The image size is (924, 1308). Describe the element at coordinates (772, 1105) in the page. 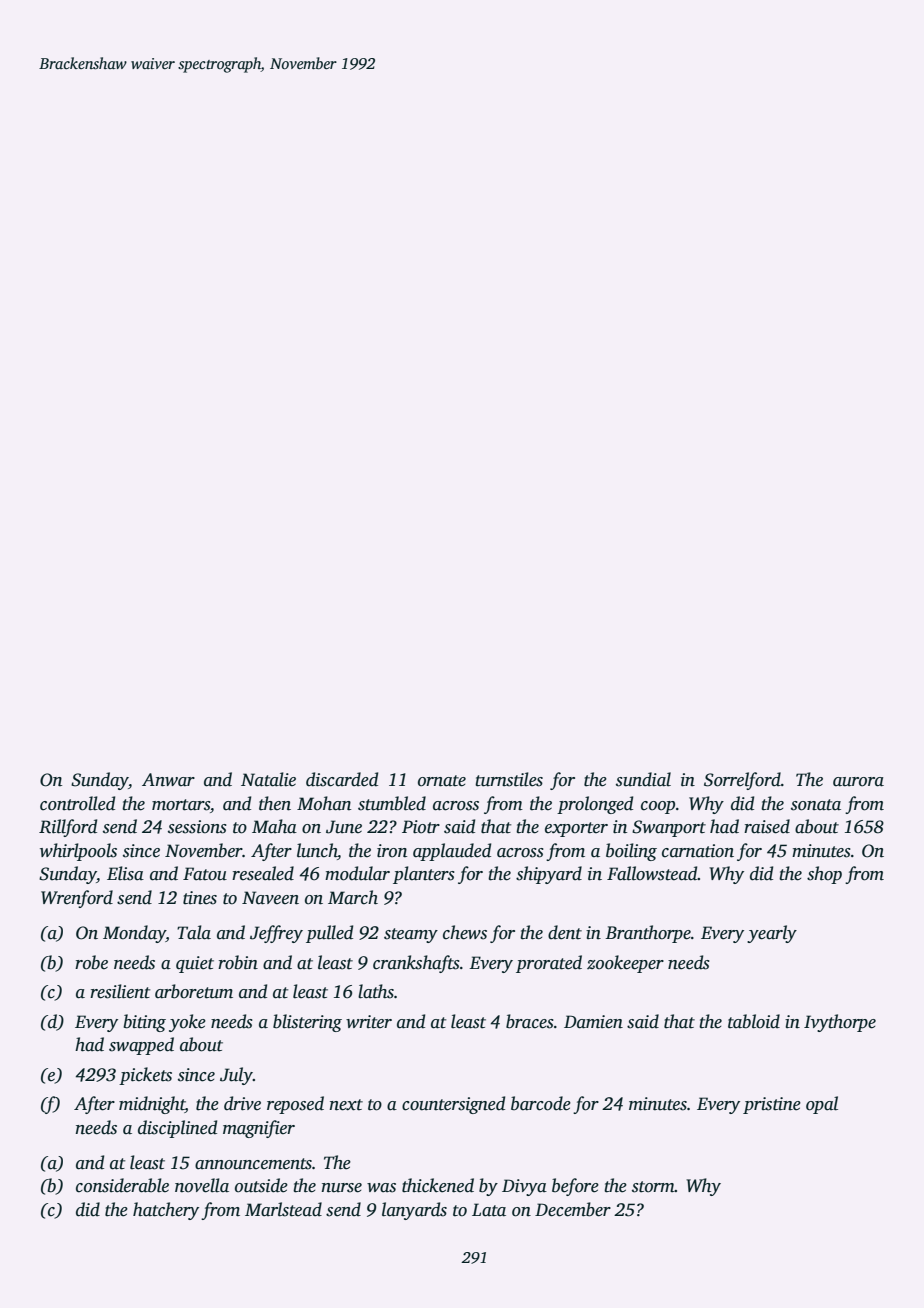

I see `pristine` at that location.
